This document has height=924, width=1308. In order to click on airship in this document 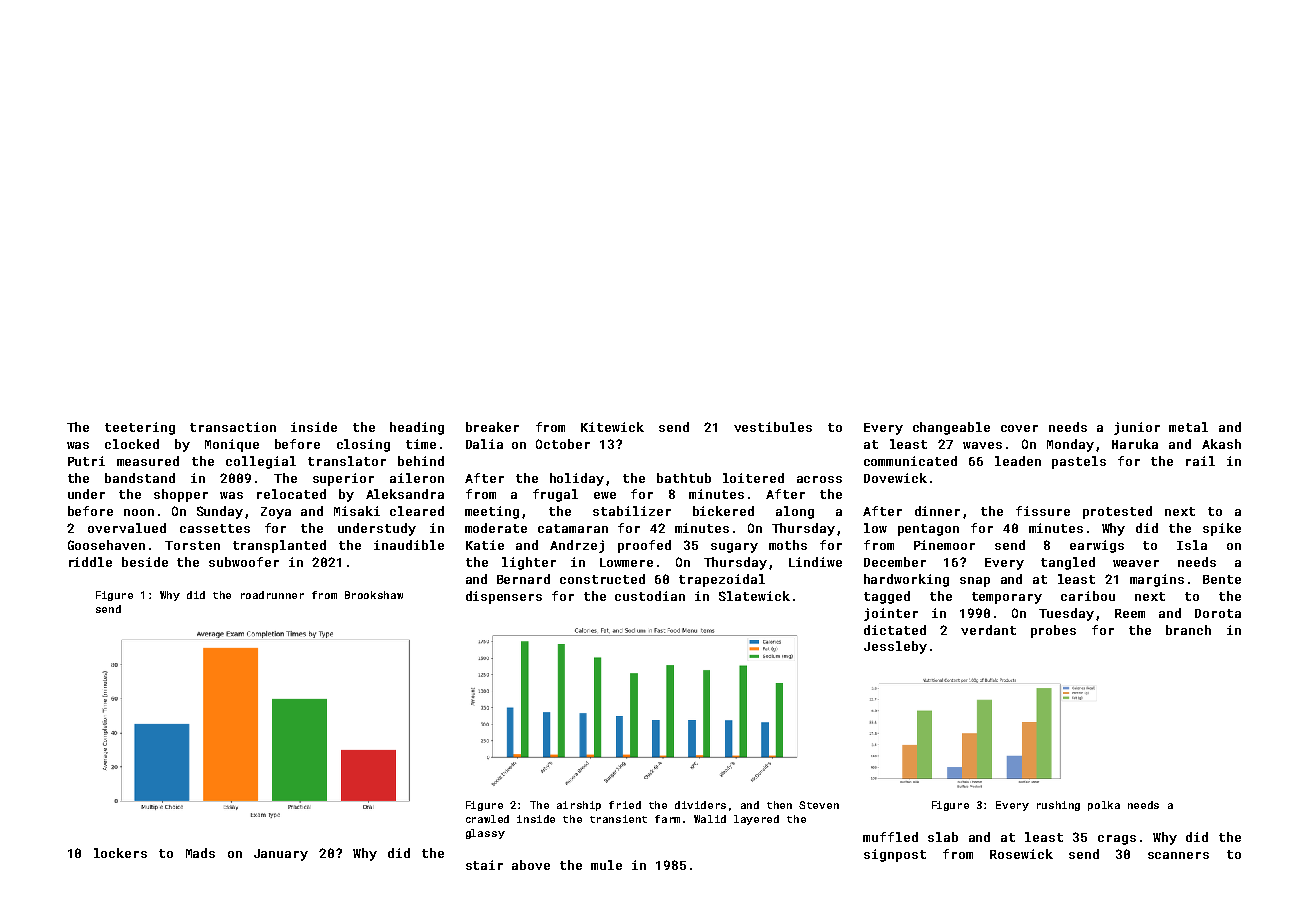, I will do `click(579, 806)`.
